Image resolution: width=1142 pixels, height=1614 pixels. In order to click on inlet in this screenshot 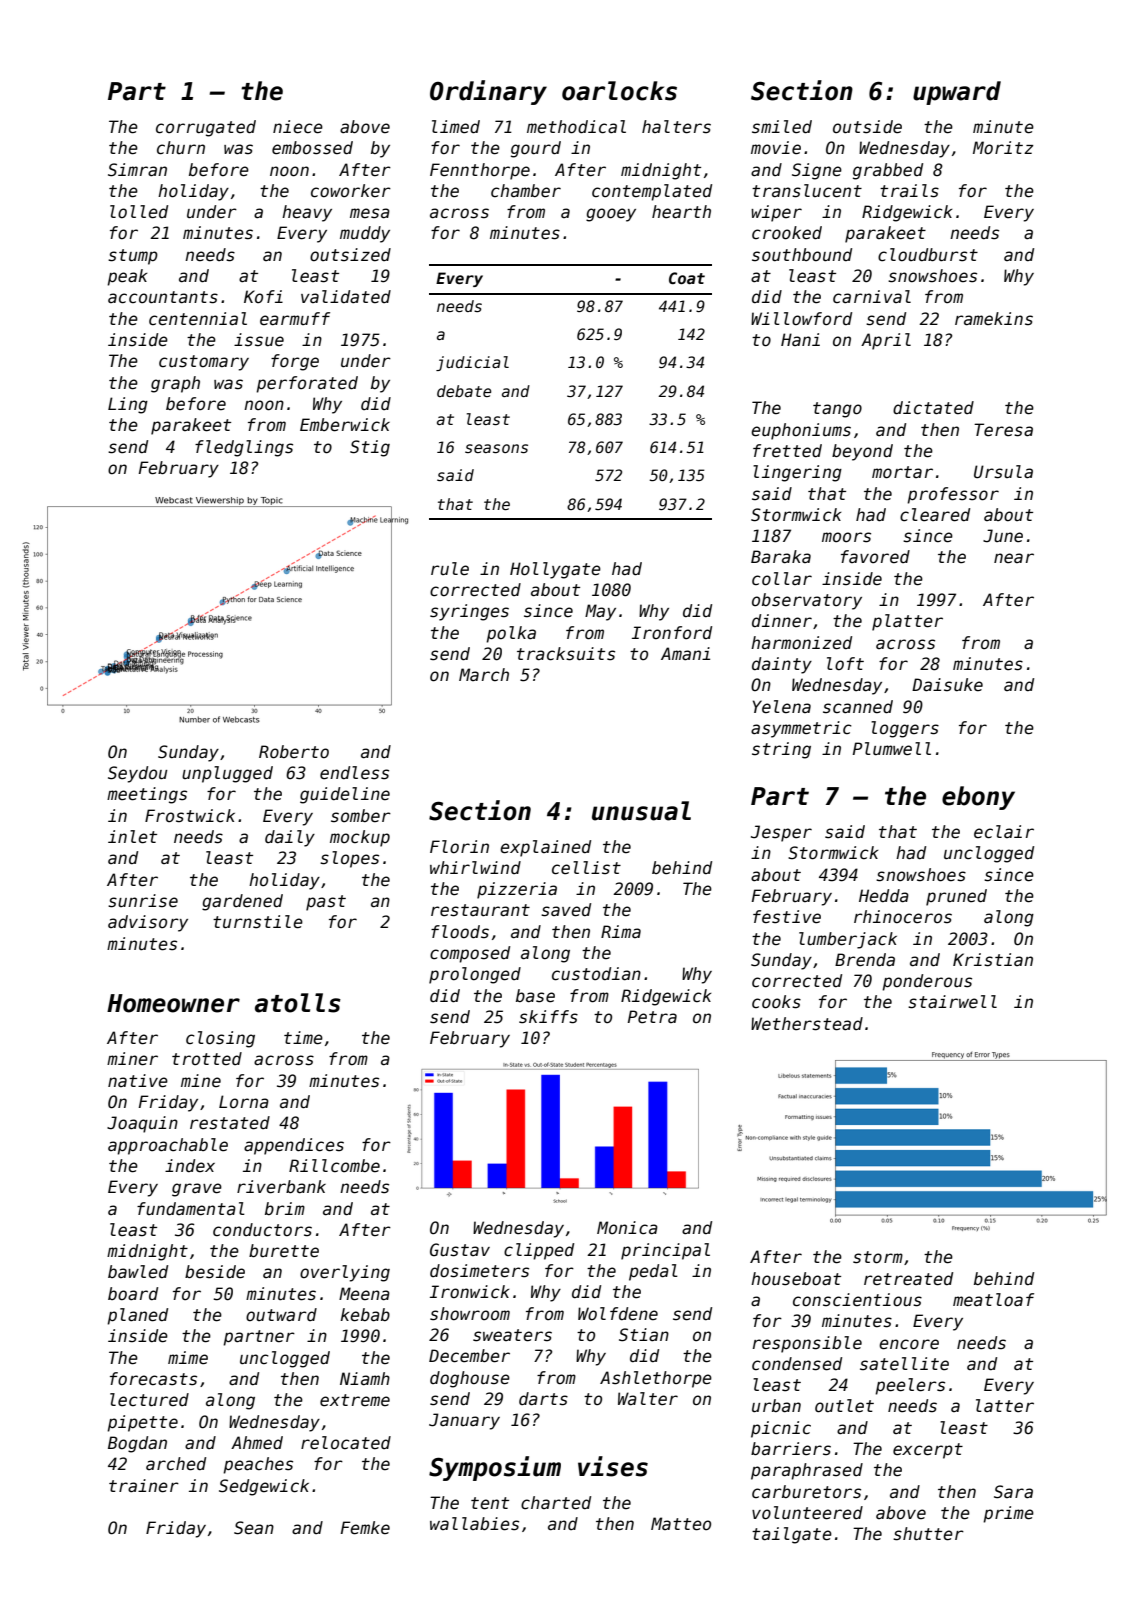, I will do `click(132, 837)`.
